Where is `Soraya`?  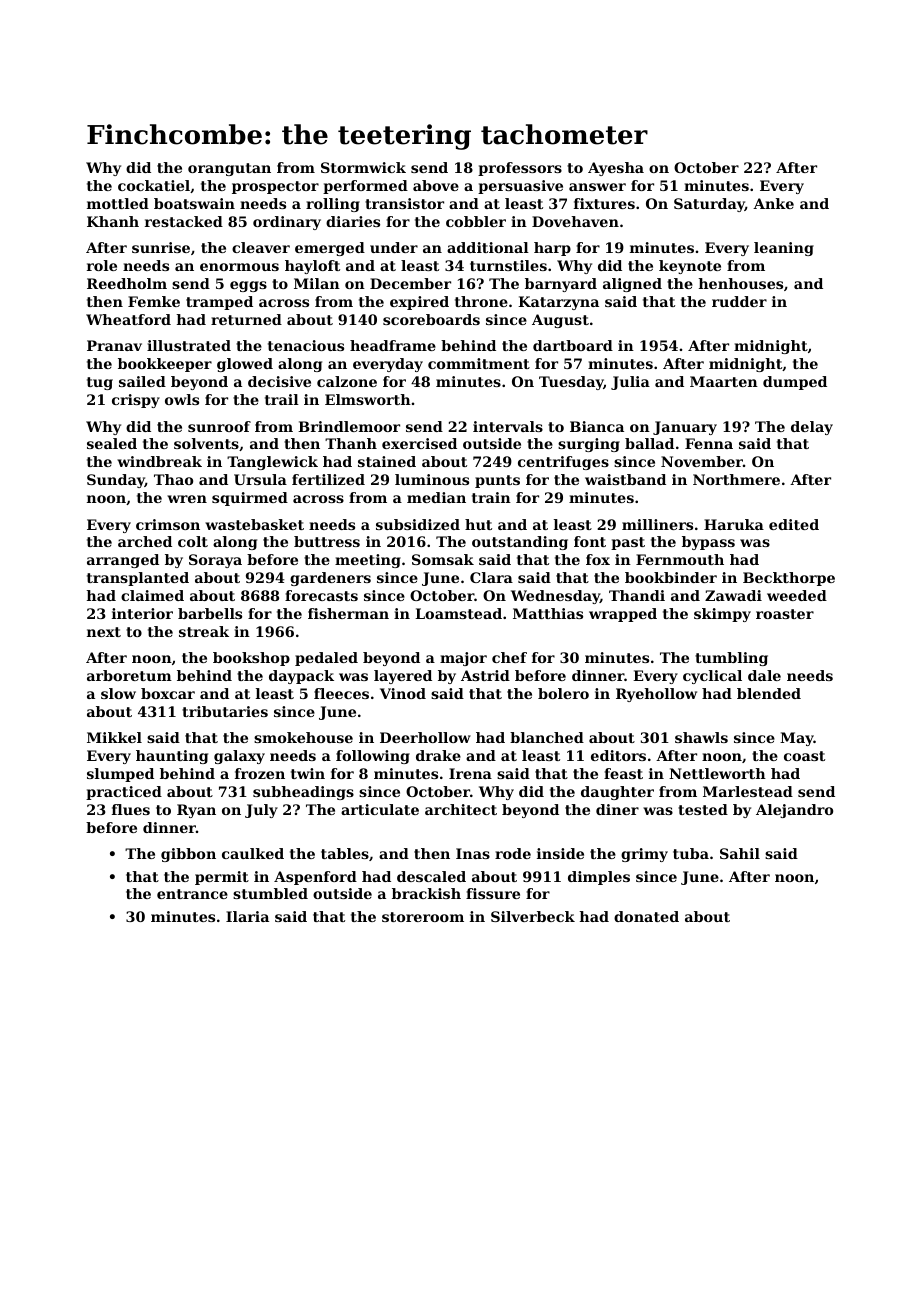
Soraya is located at coordinates (215, 561).
